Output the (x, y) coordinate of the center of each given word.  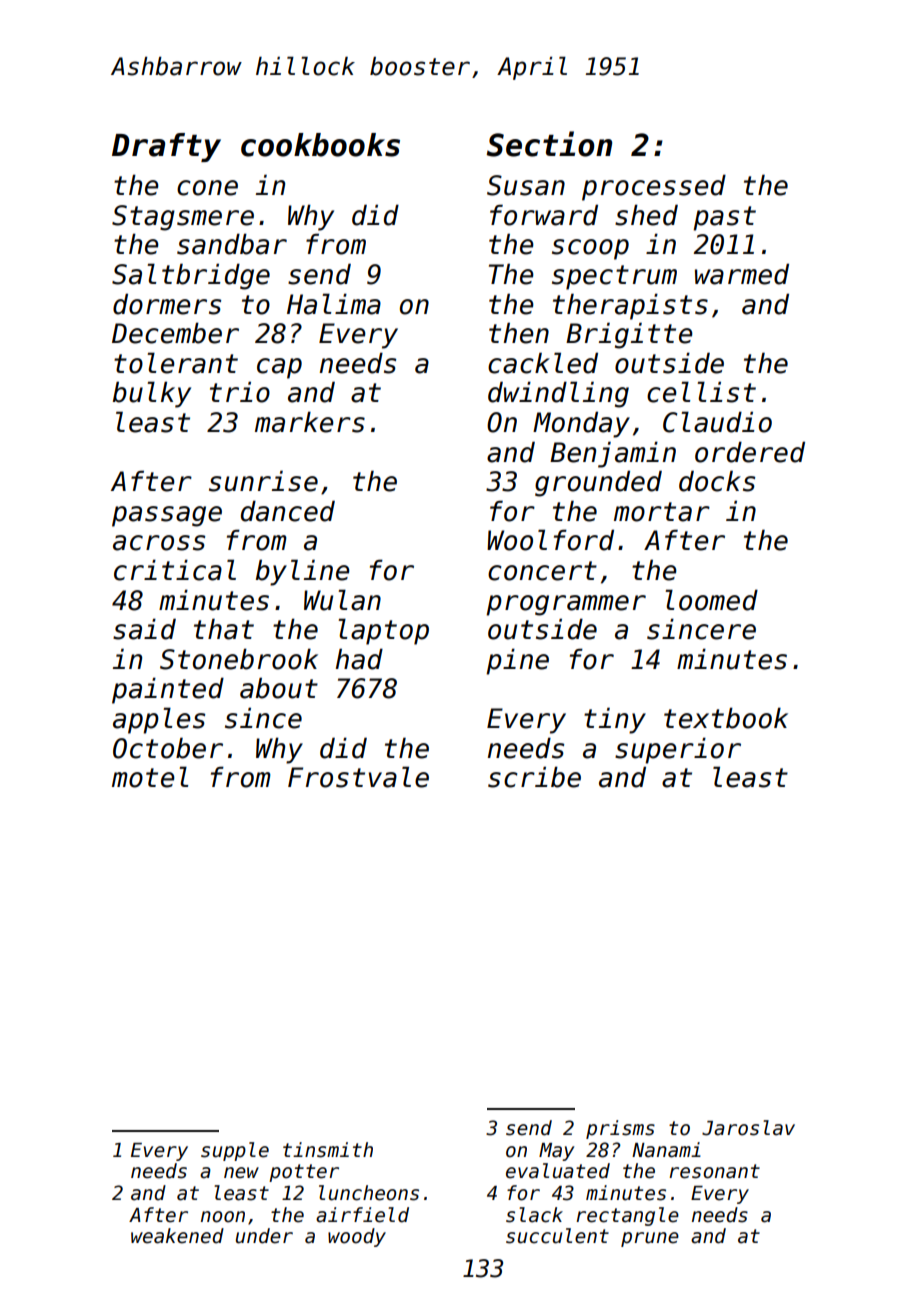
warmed (742, 274)
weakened (177, 1236)
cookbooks (320, 145)
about (279, 688)
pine (517, 661)
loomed (711, 600)
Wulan (342, 600)
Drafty (166, 147)
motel (150, 777)
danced (288, 511)
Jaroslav (748, 1128)
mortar (662, 512)
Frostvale (358, 777)
